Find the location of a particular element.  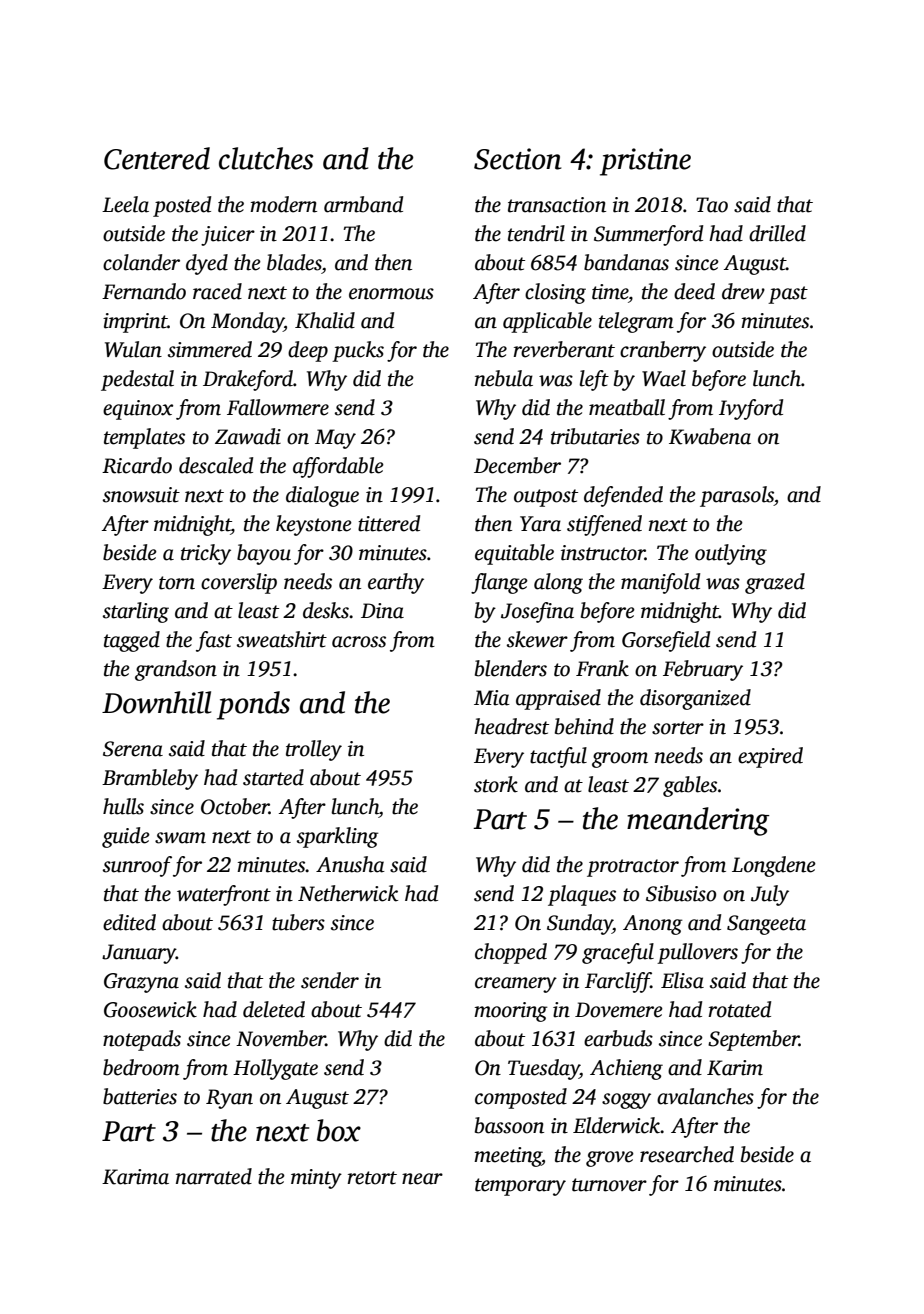

Section is located at coordinates (517, 159).
